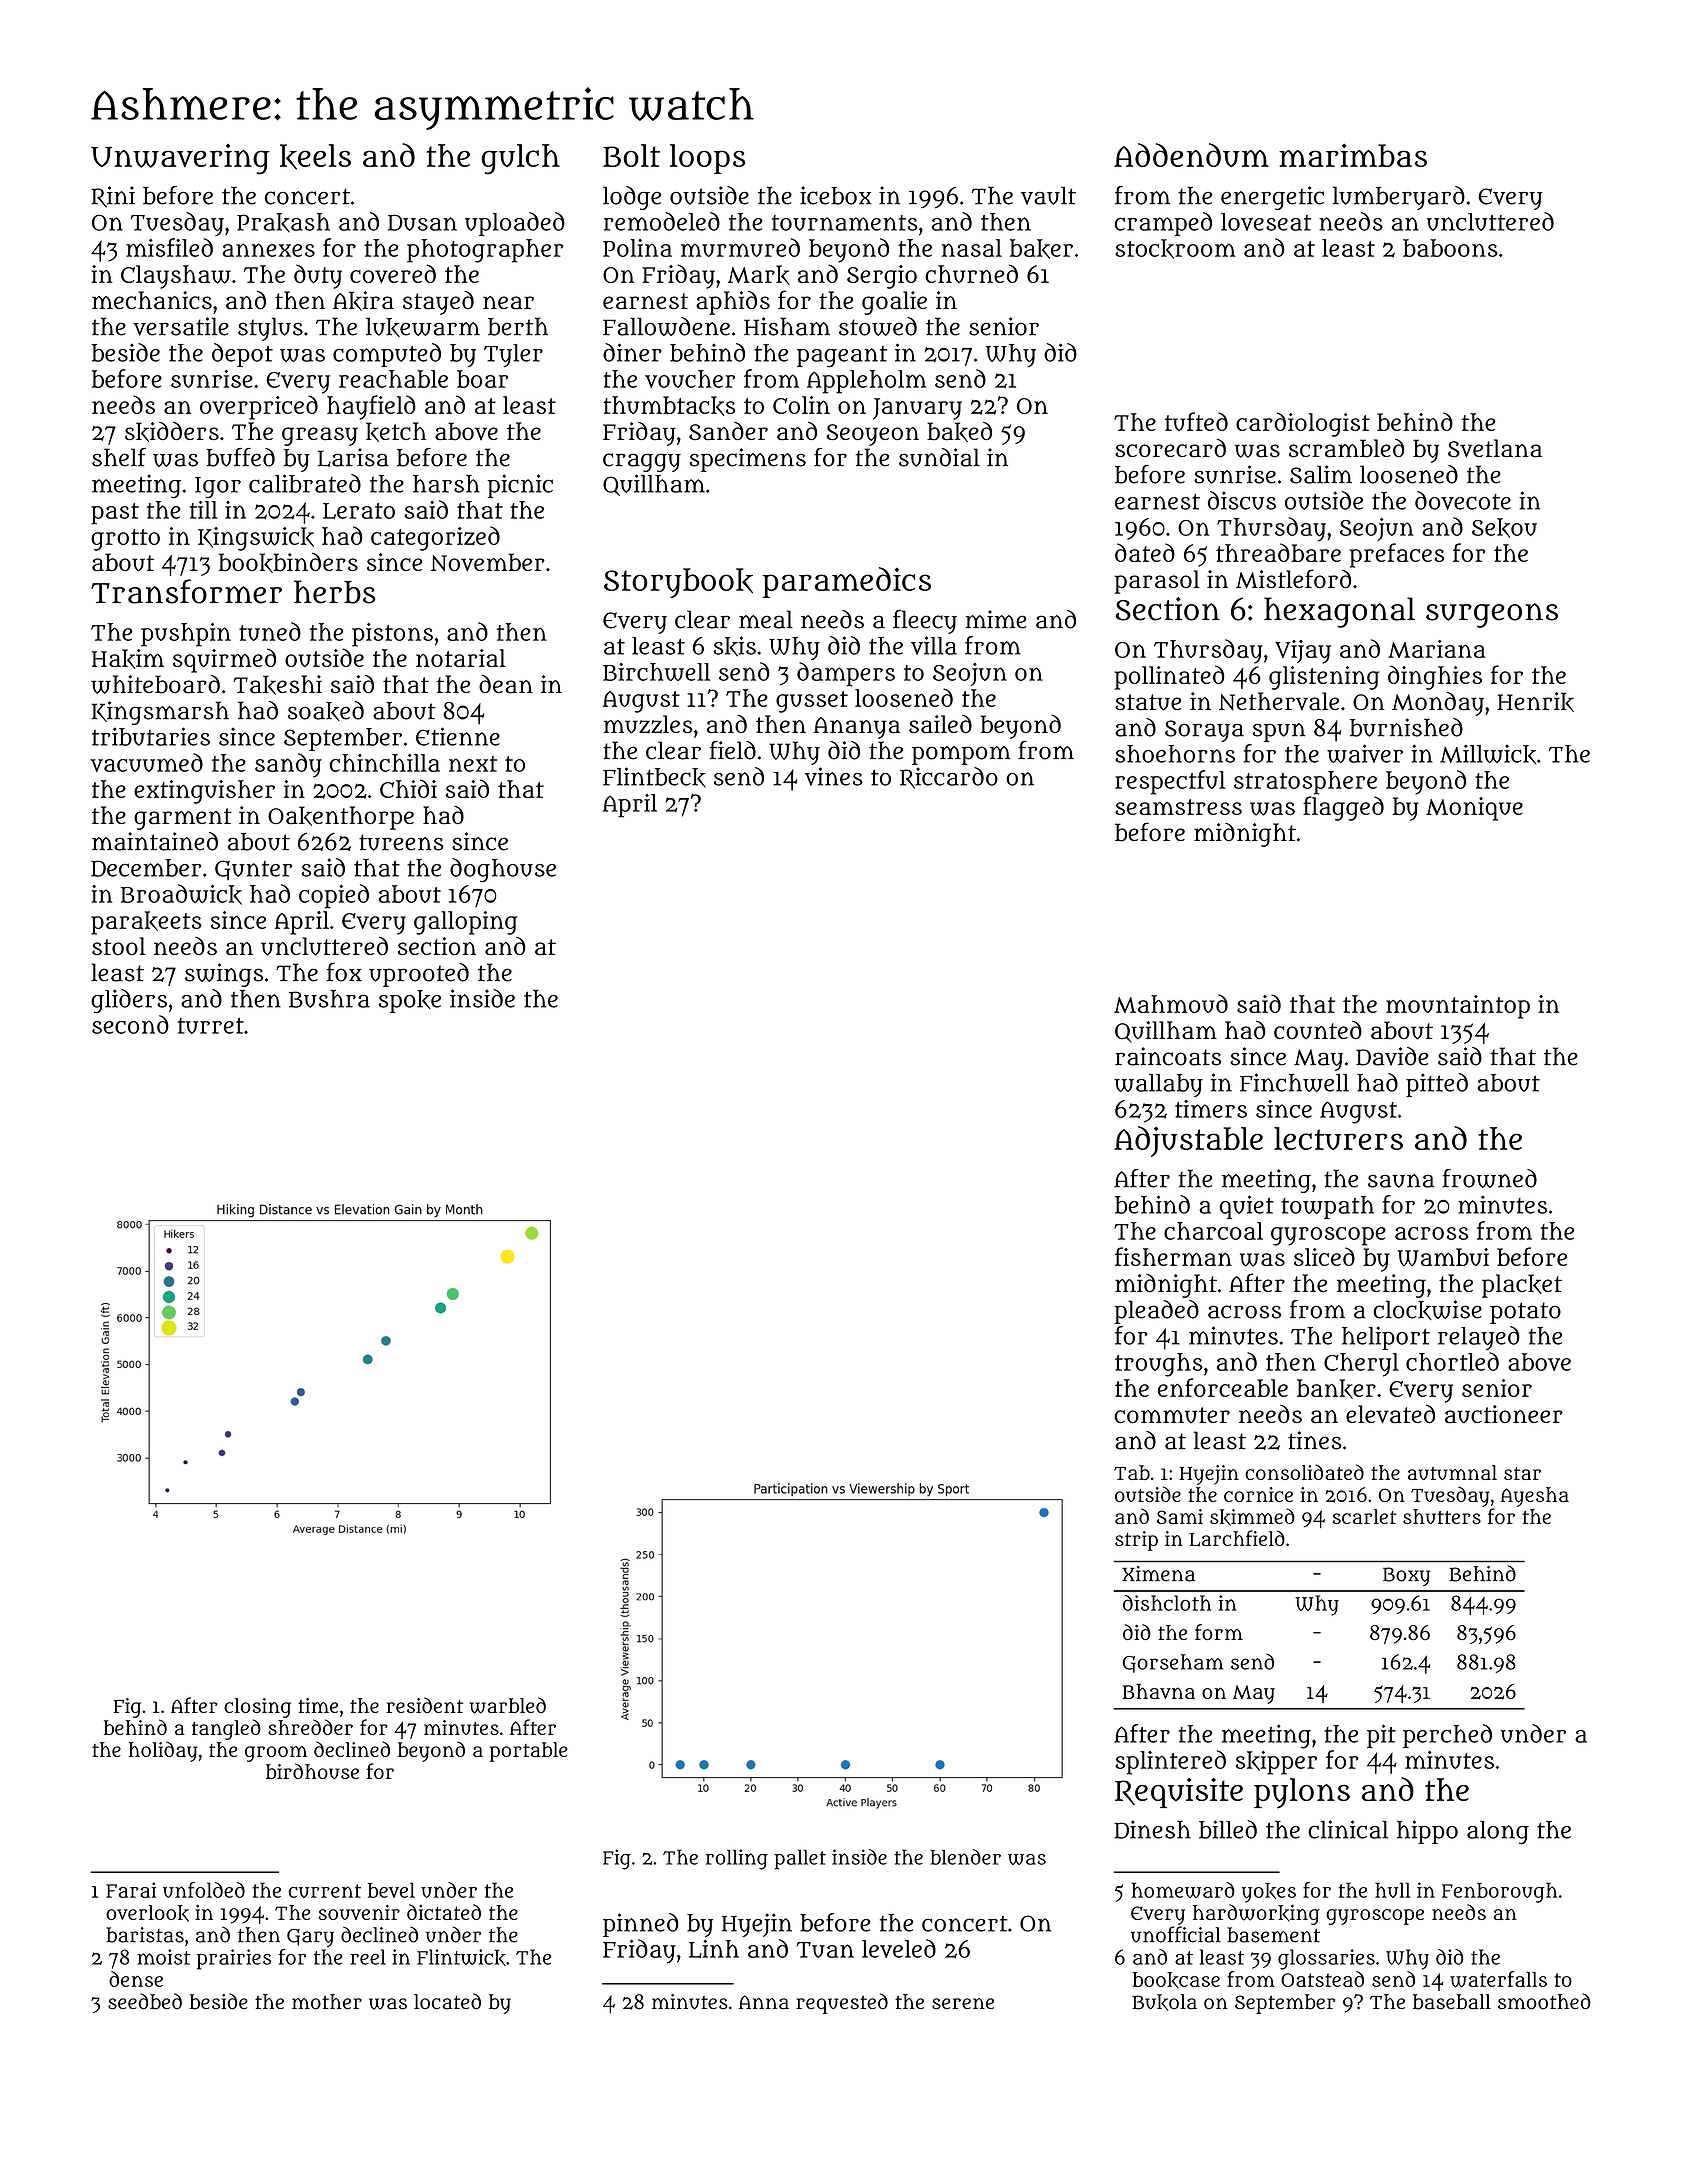  What do you see at coordinates (520, 159) in the page?
I see `gulch` at bounding box center [520, 159].
